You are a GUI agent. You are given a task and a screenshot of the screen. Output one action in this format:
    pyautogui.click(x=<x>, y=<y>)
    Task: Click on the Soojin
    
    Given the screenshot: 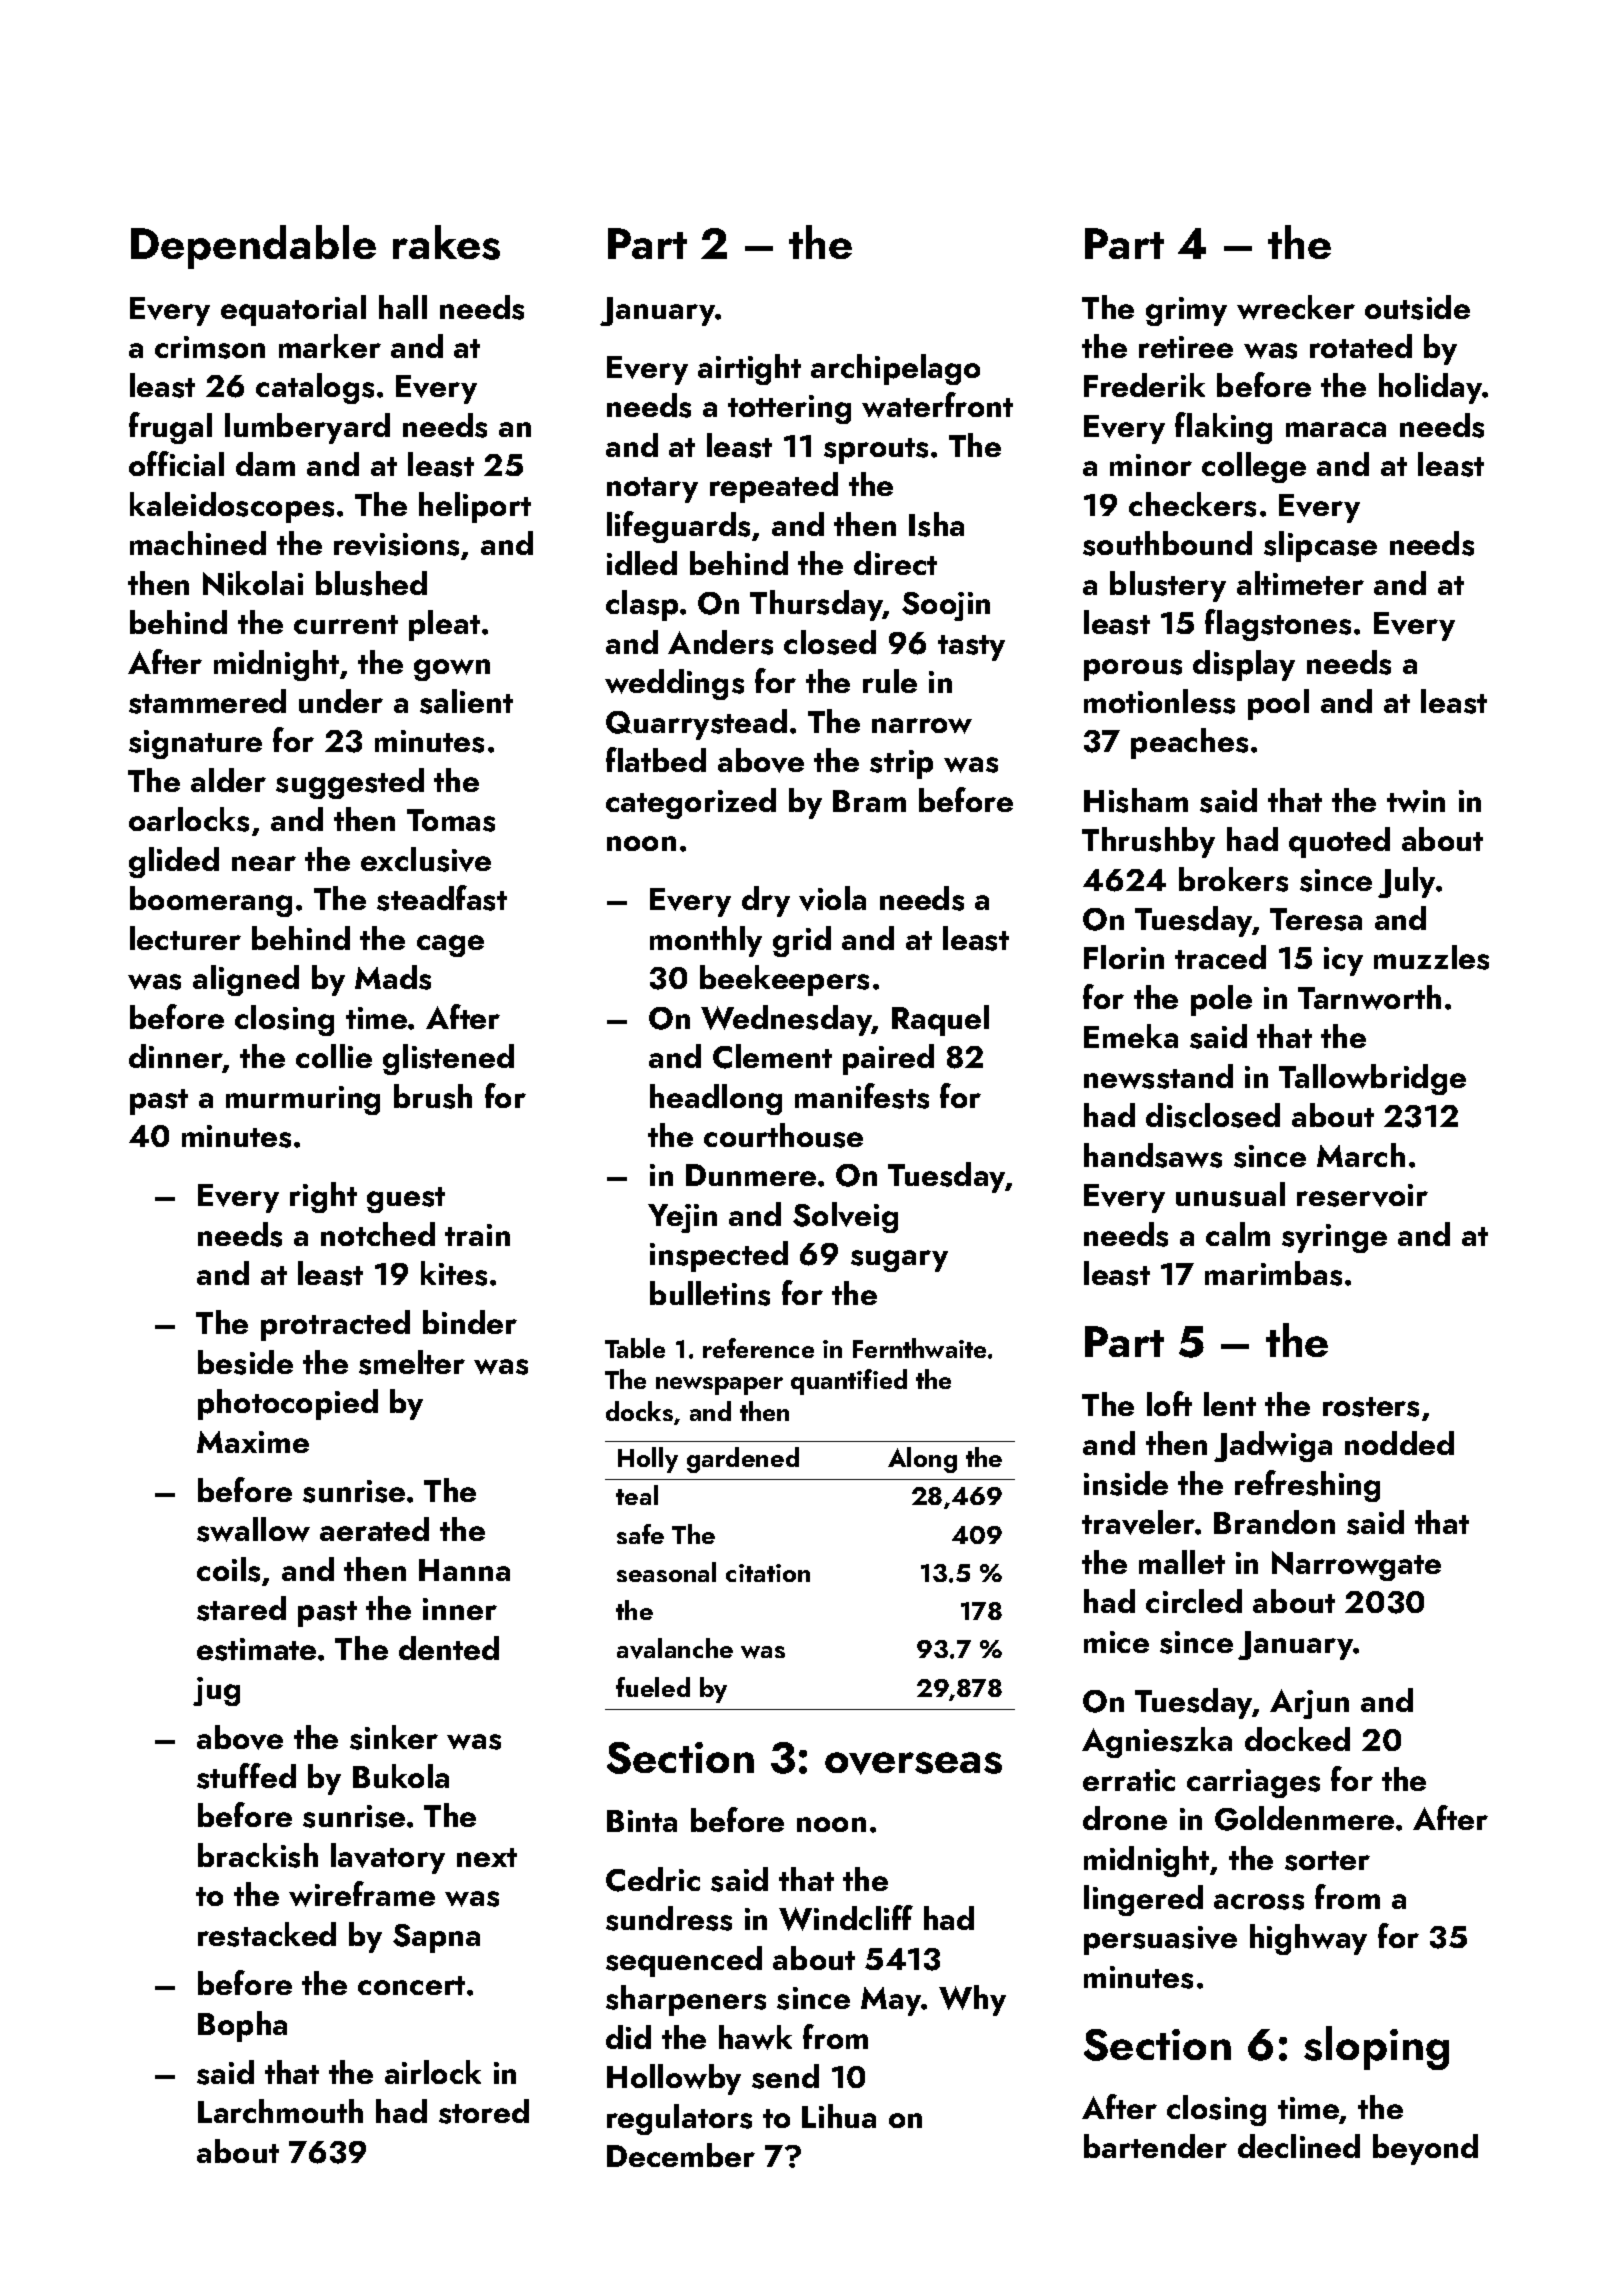 What is the action you would take?
    pyautogui.click(x=946, y=606)
